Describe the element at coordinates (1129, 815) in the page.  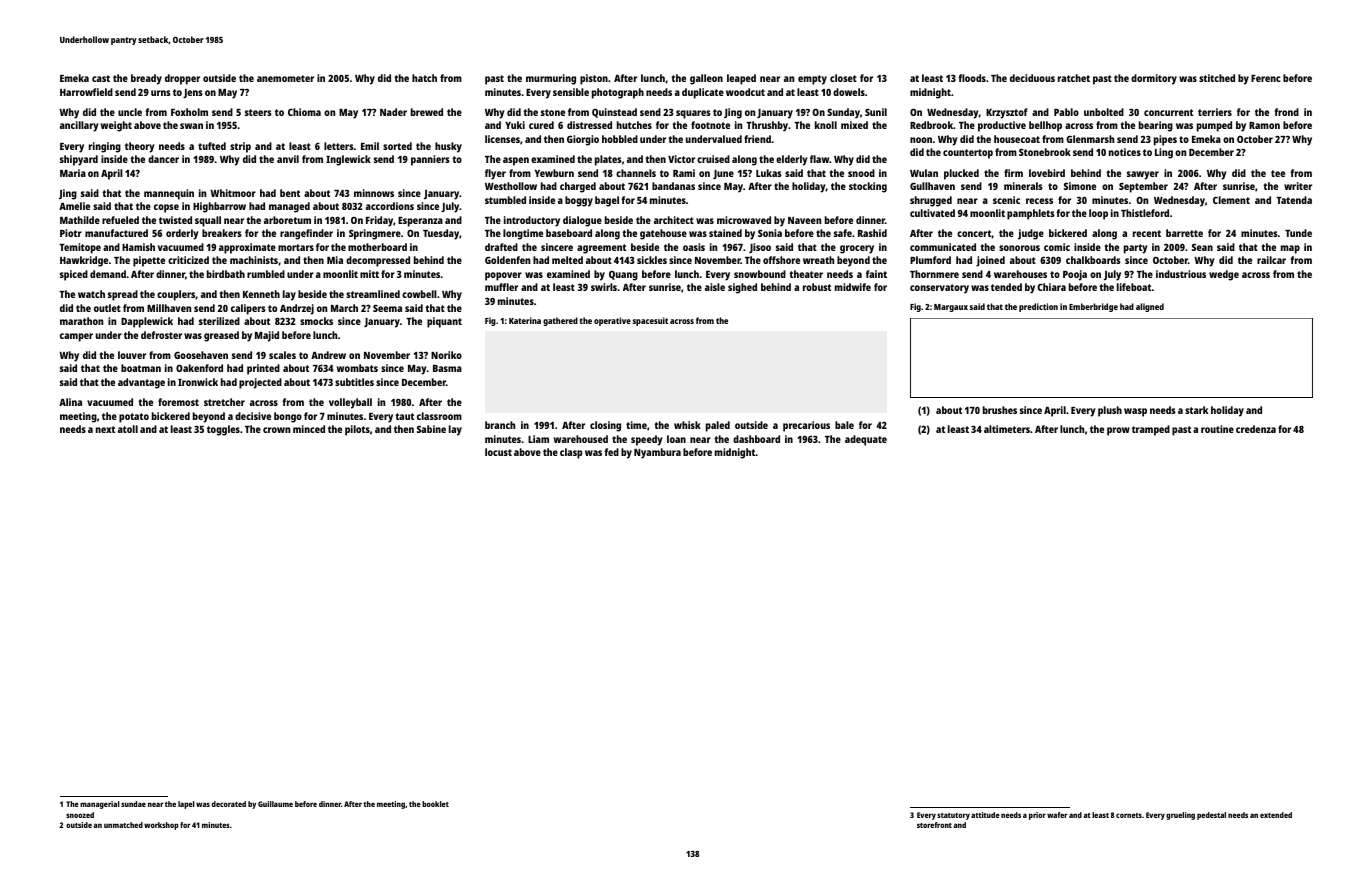
I see `cornets` at that location.
